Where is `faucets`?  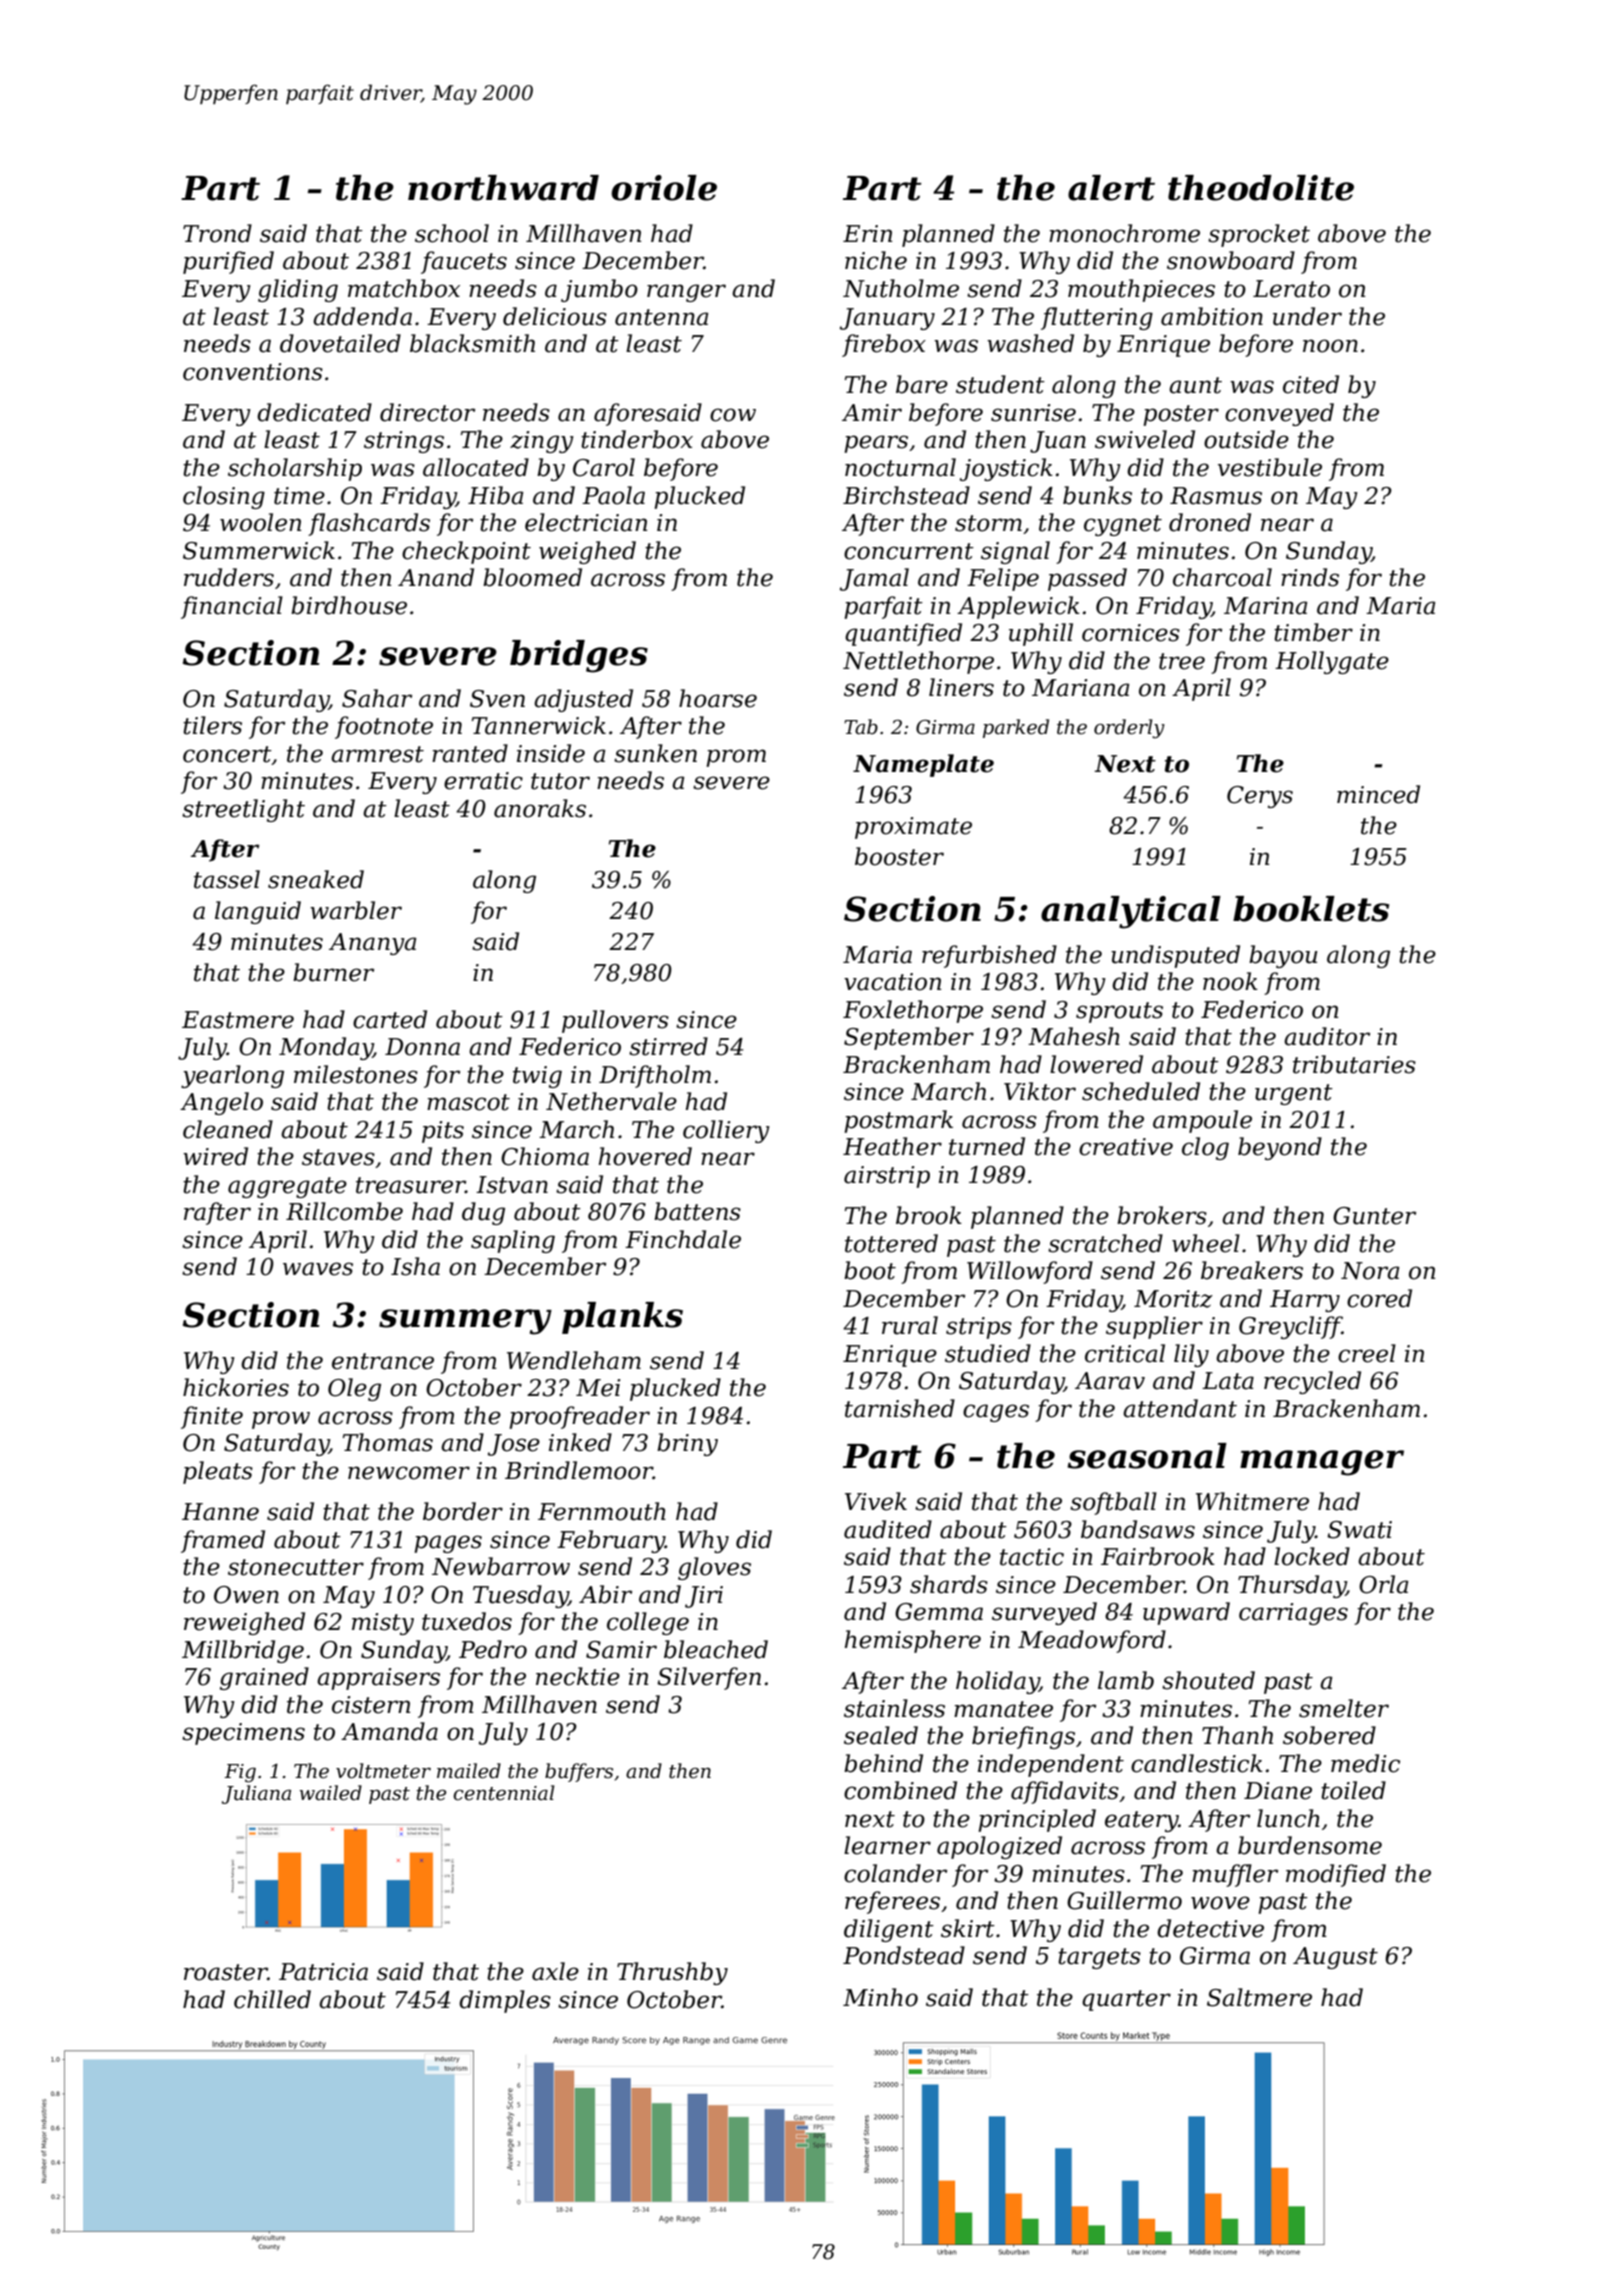 faucets is located at coordinates (464, 262).
